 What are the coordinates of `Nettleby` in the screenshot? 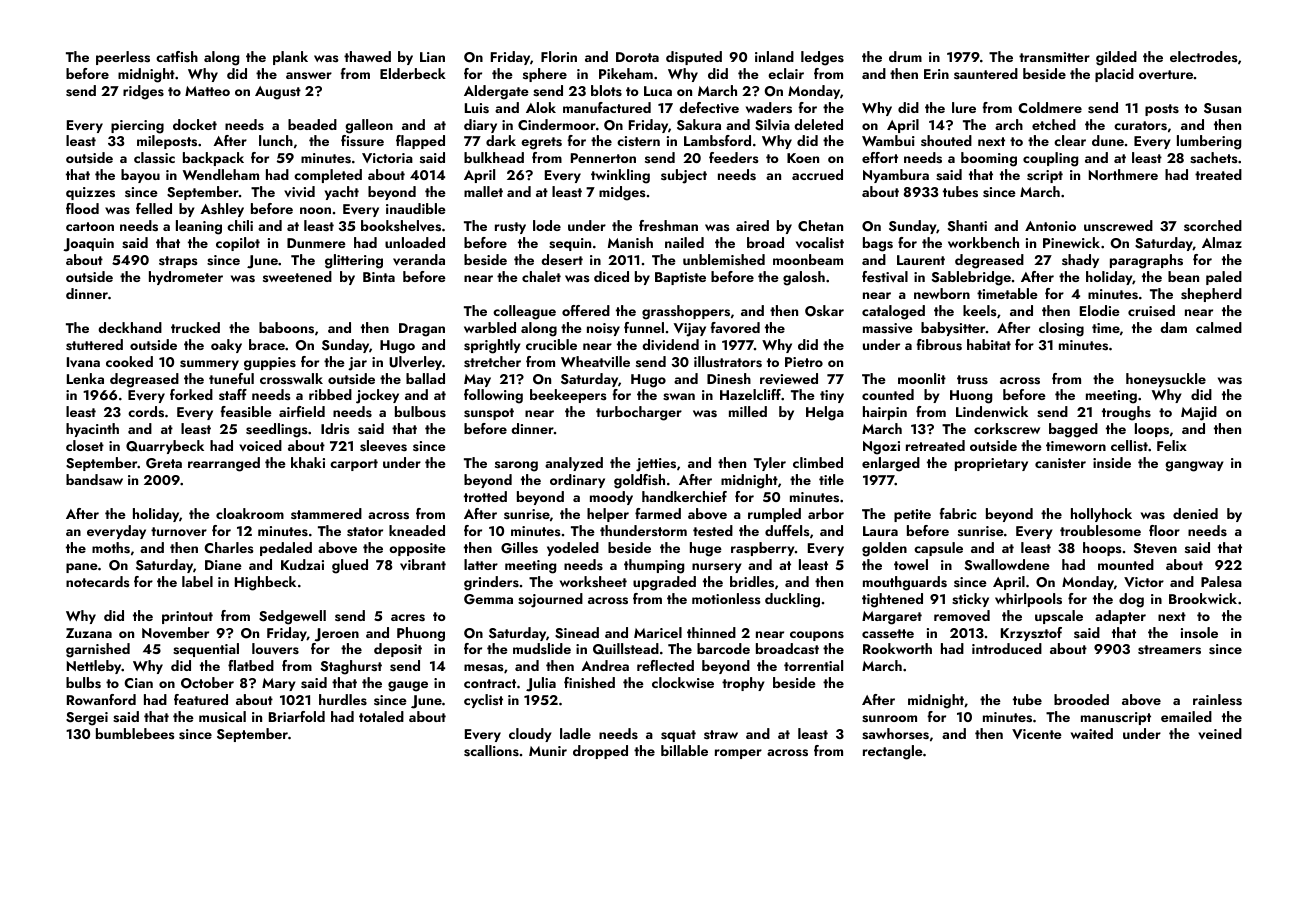 It's located at (94, 667).
